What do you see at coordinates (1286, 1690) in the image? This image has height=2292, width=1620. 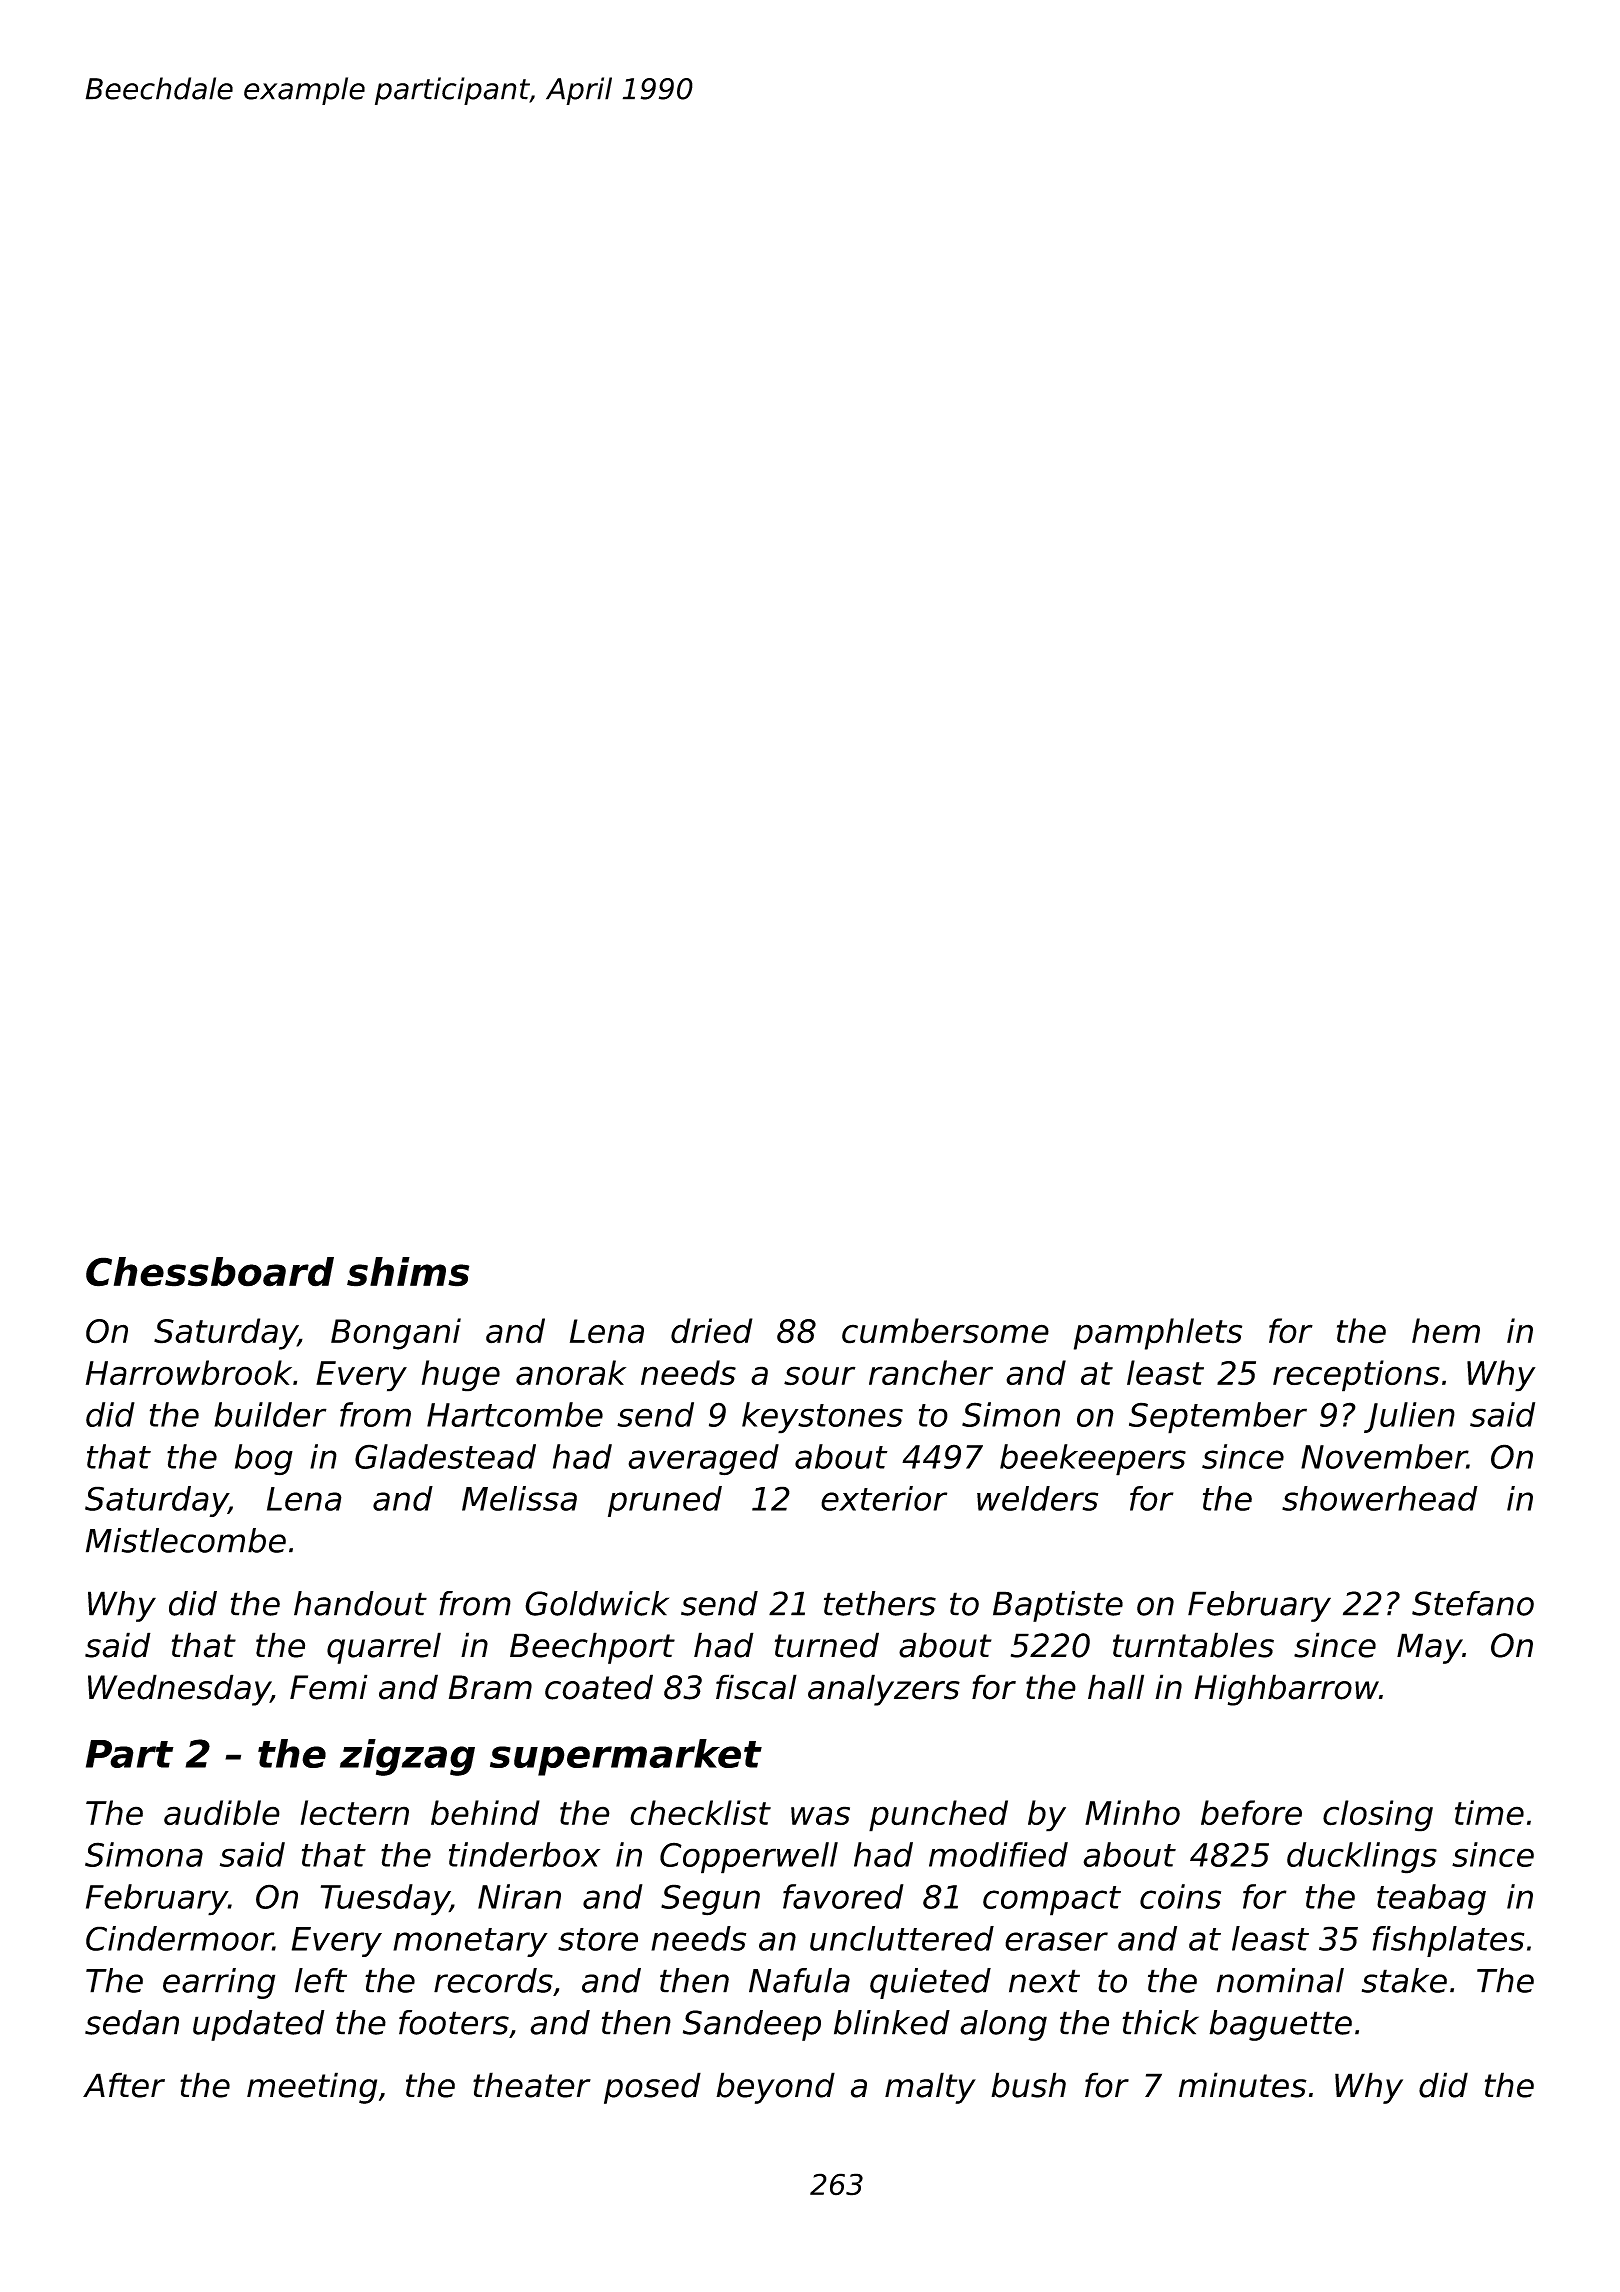 I see `Highbarrow` at bounding box center [1286, 1690].
